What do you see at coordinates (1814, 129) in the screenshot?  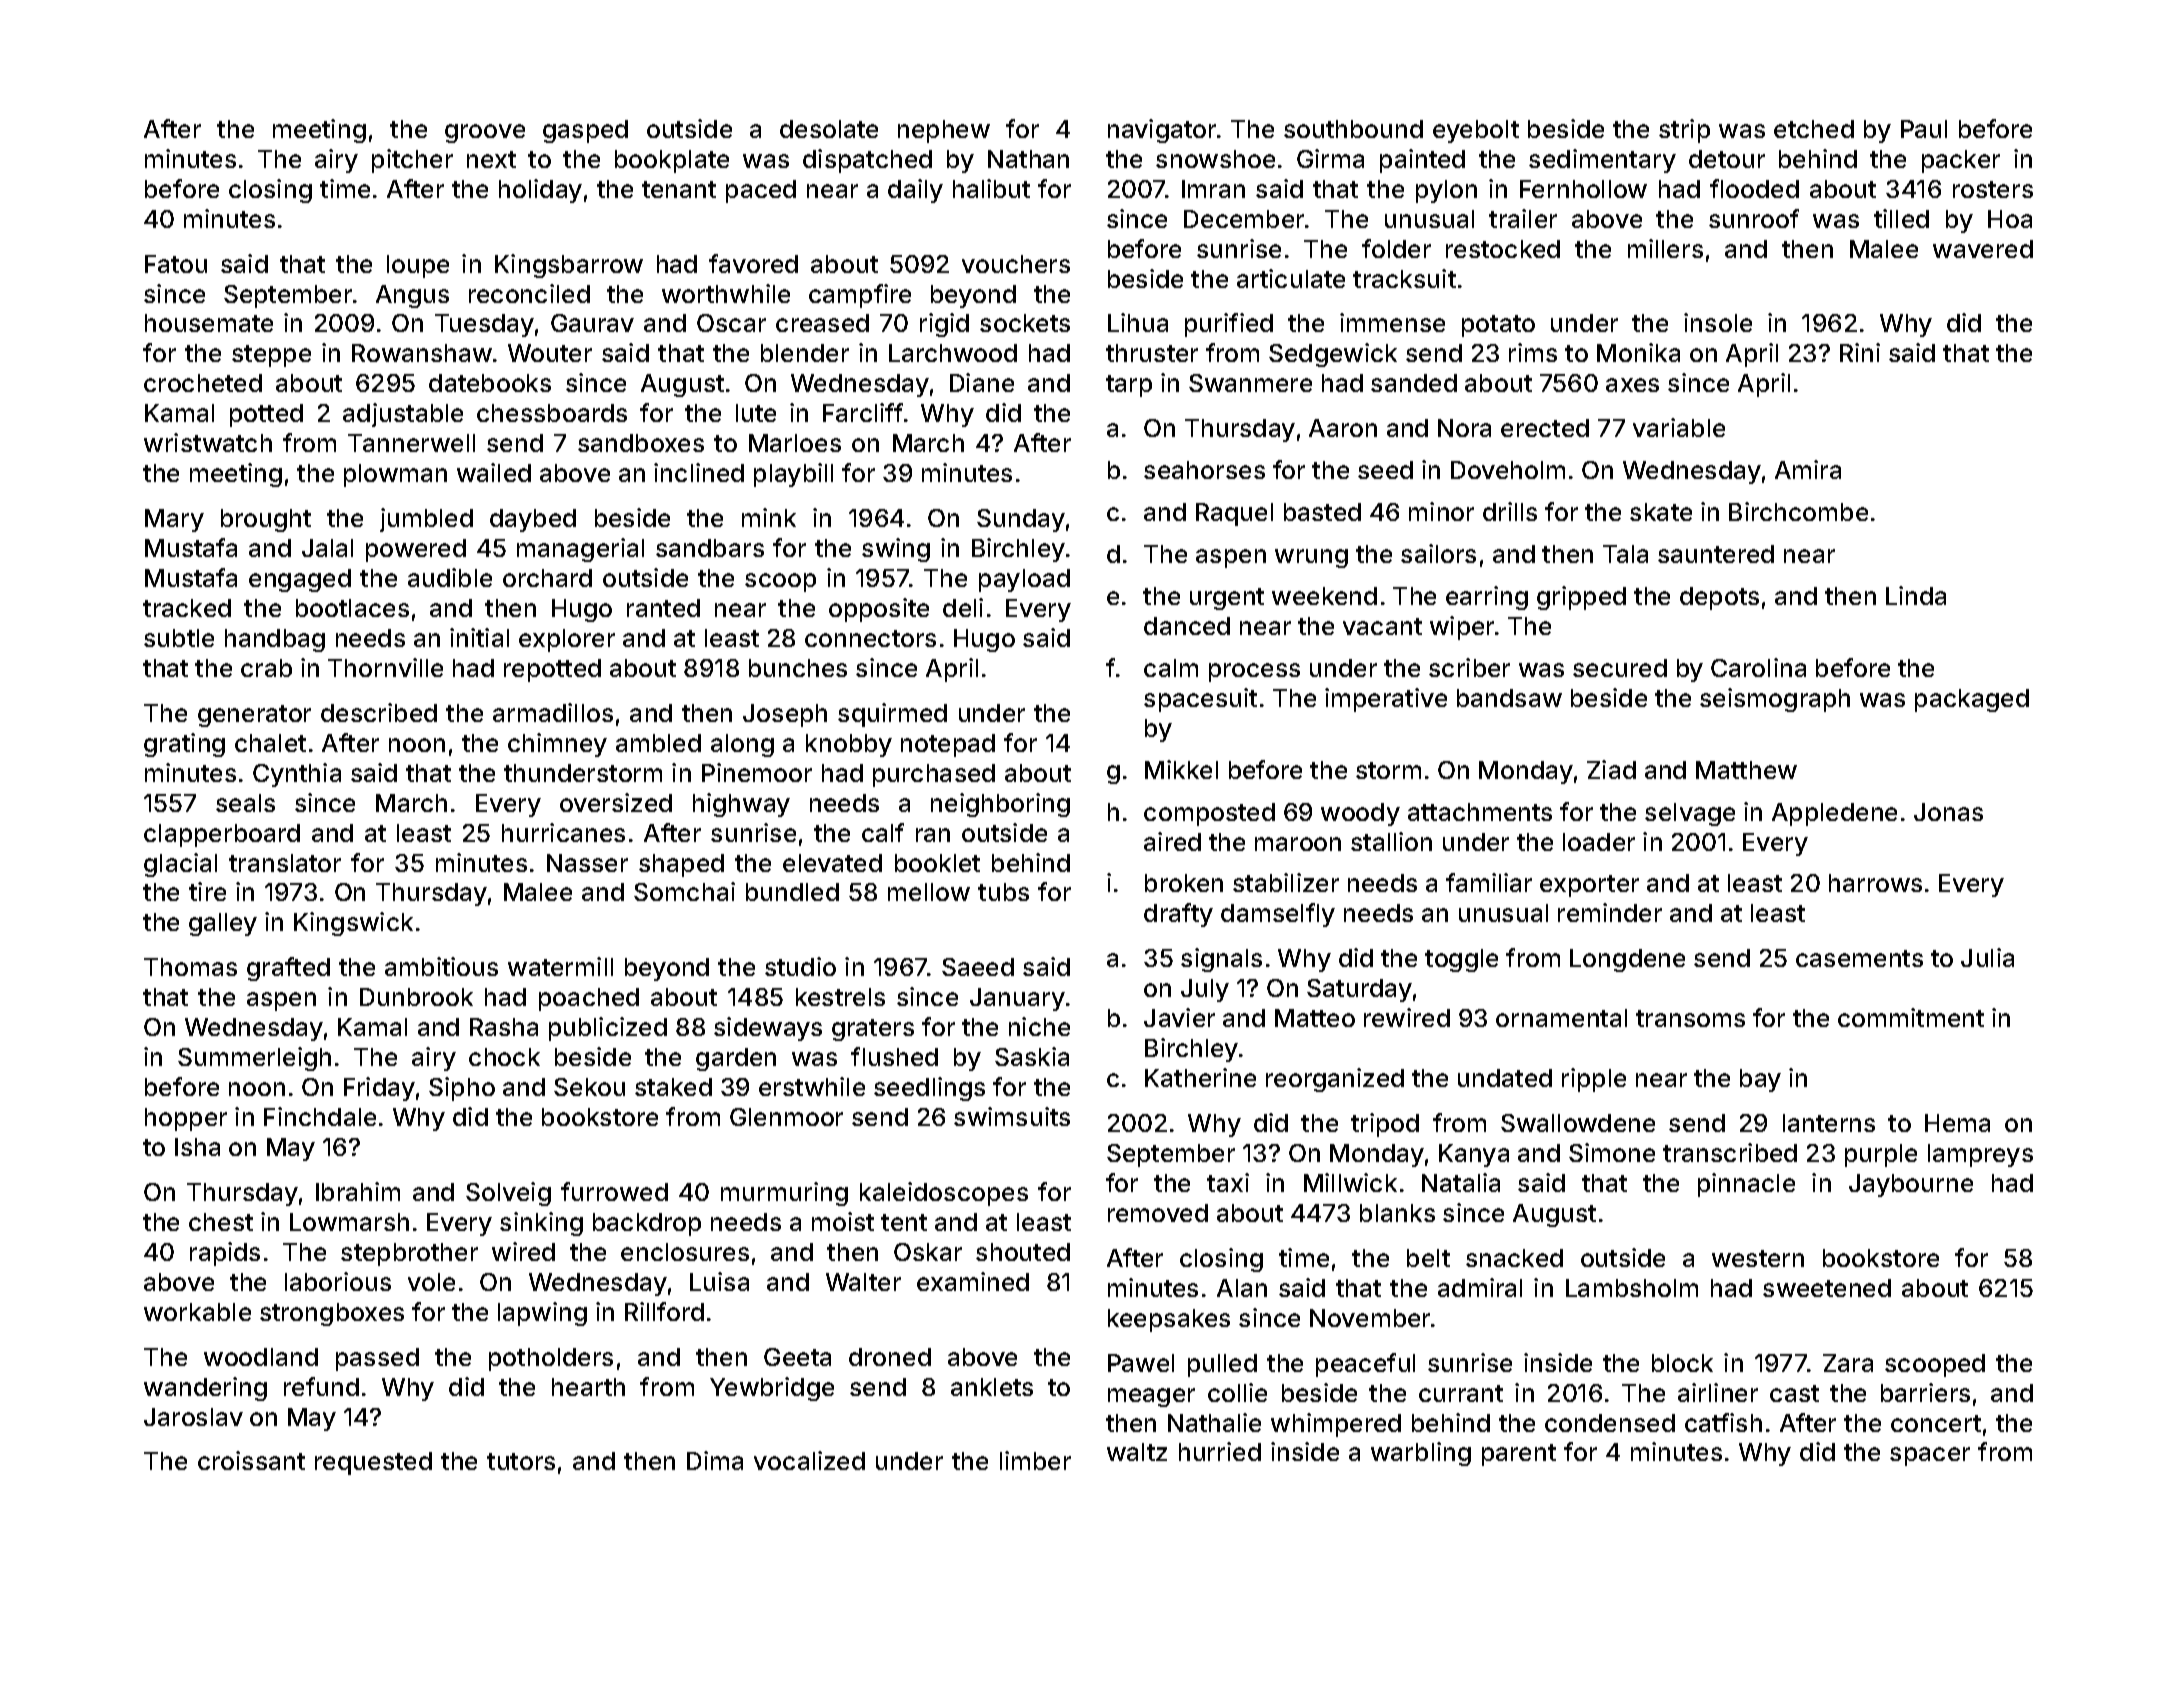 I see `etched` at bounding box center [1814, 129].
